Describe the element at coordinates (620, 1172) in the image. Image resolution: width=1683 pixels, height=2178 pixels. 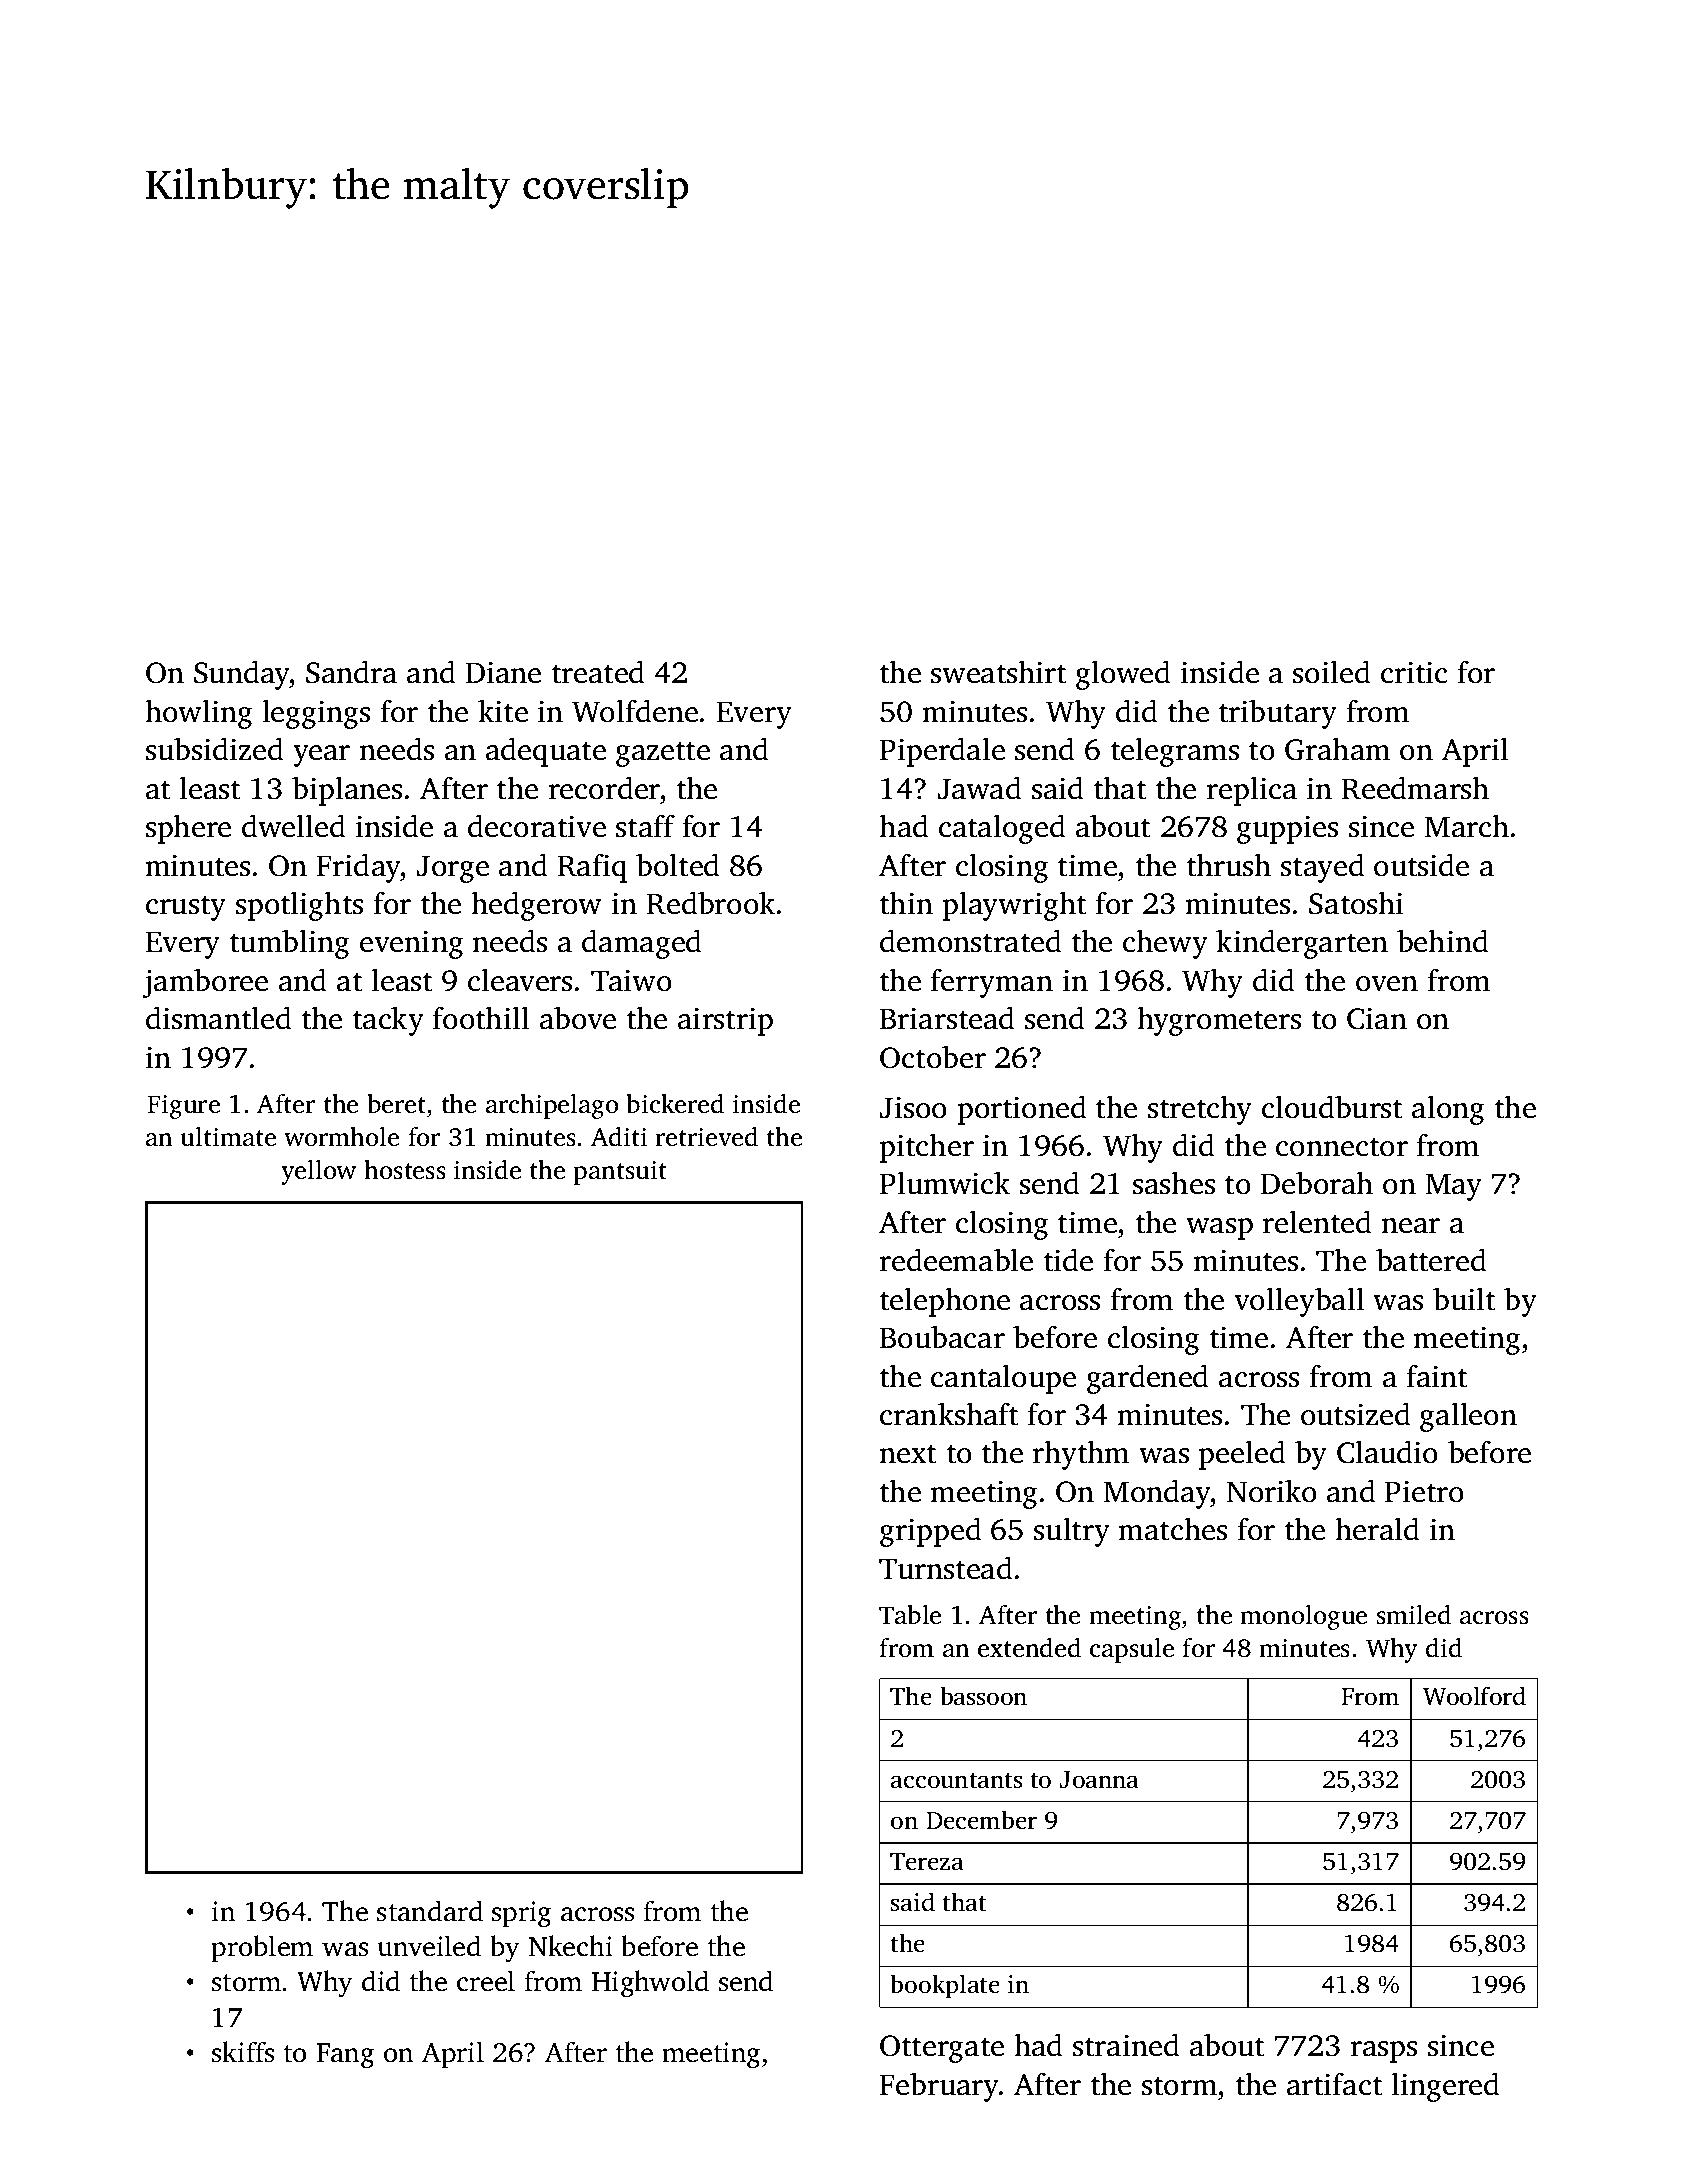
I see `pantsuit` at that location.
